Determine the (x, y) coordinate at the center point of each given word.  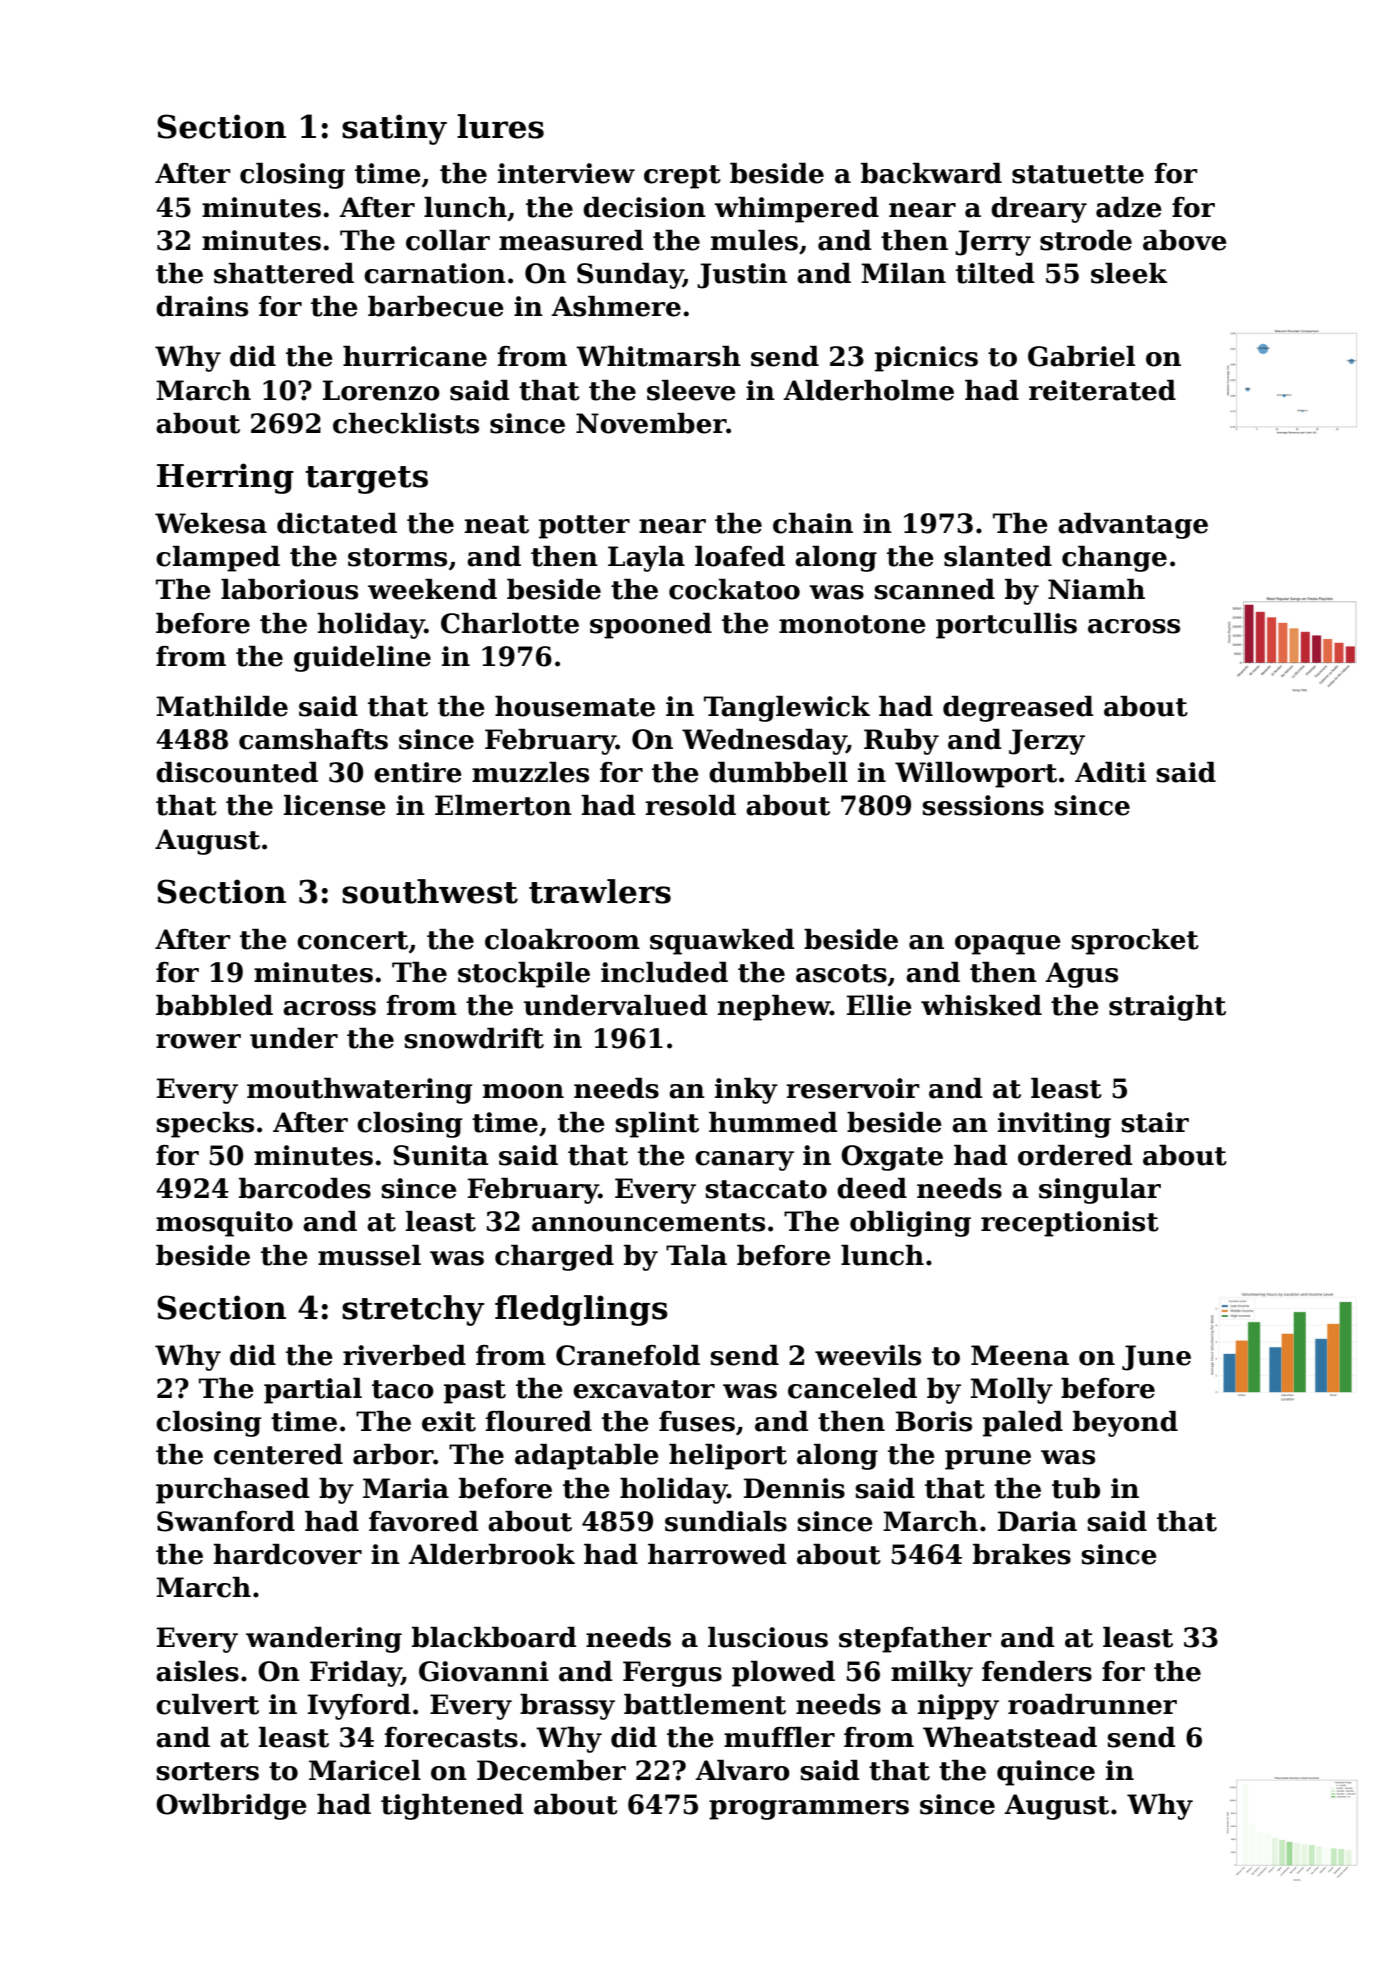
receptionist (1070, 1224)
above (1185, 240)
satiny (394, 129)
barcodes (305, 1188)
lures (500, 126)
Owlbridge (231, 1807)
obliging (910, 1224)
